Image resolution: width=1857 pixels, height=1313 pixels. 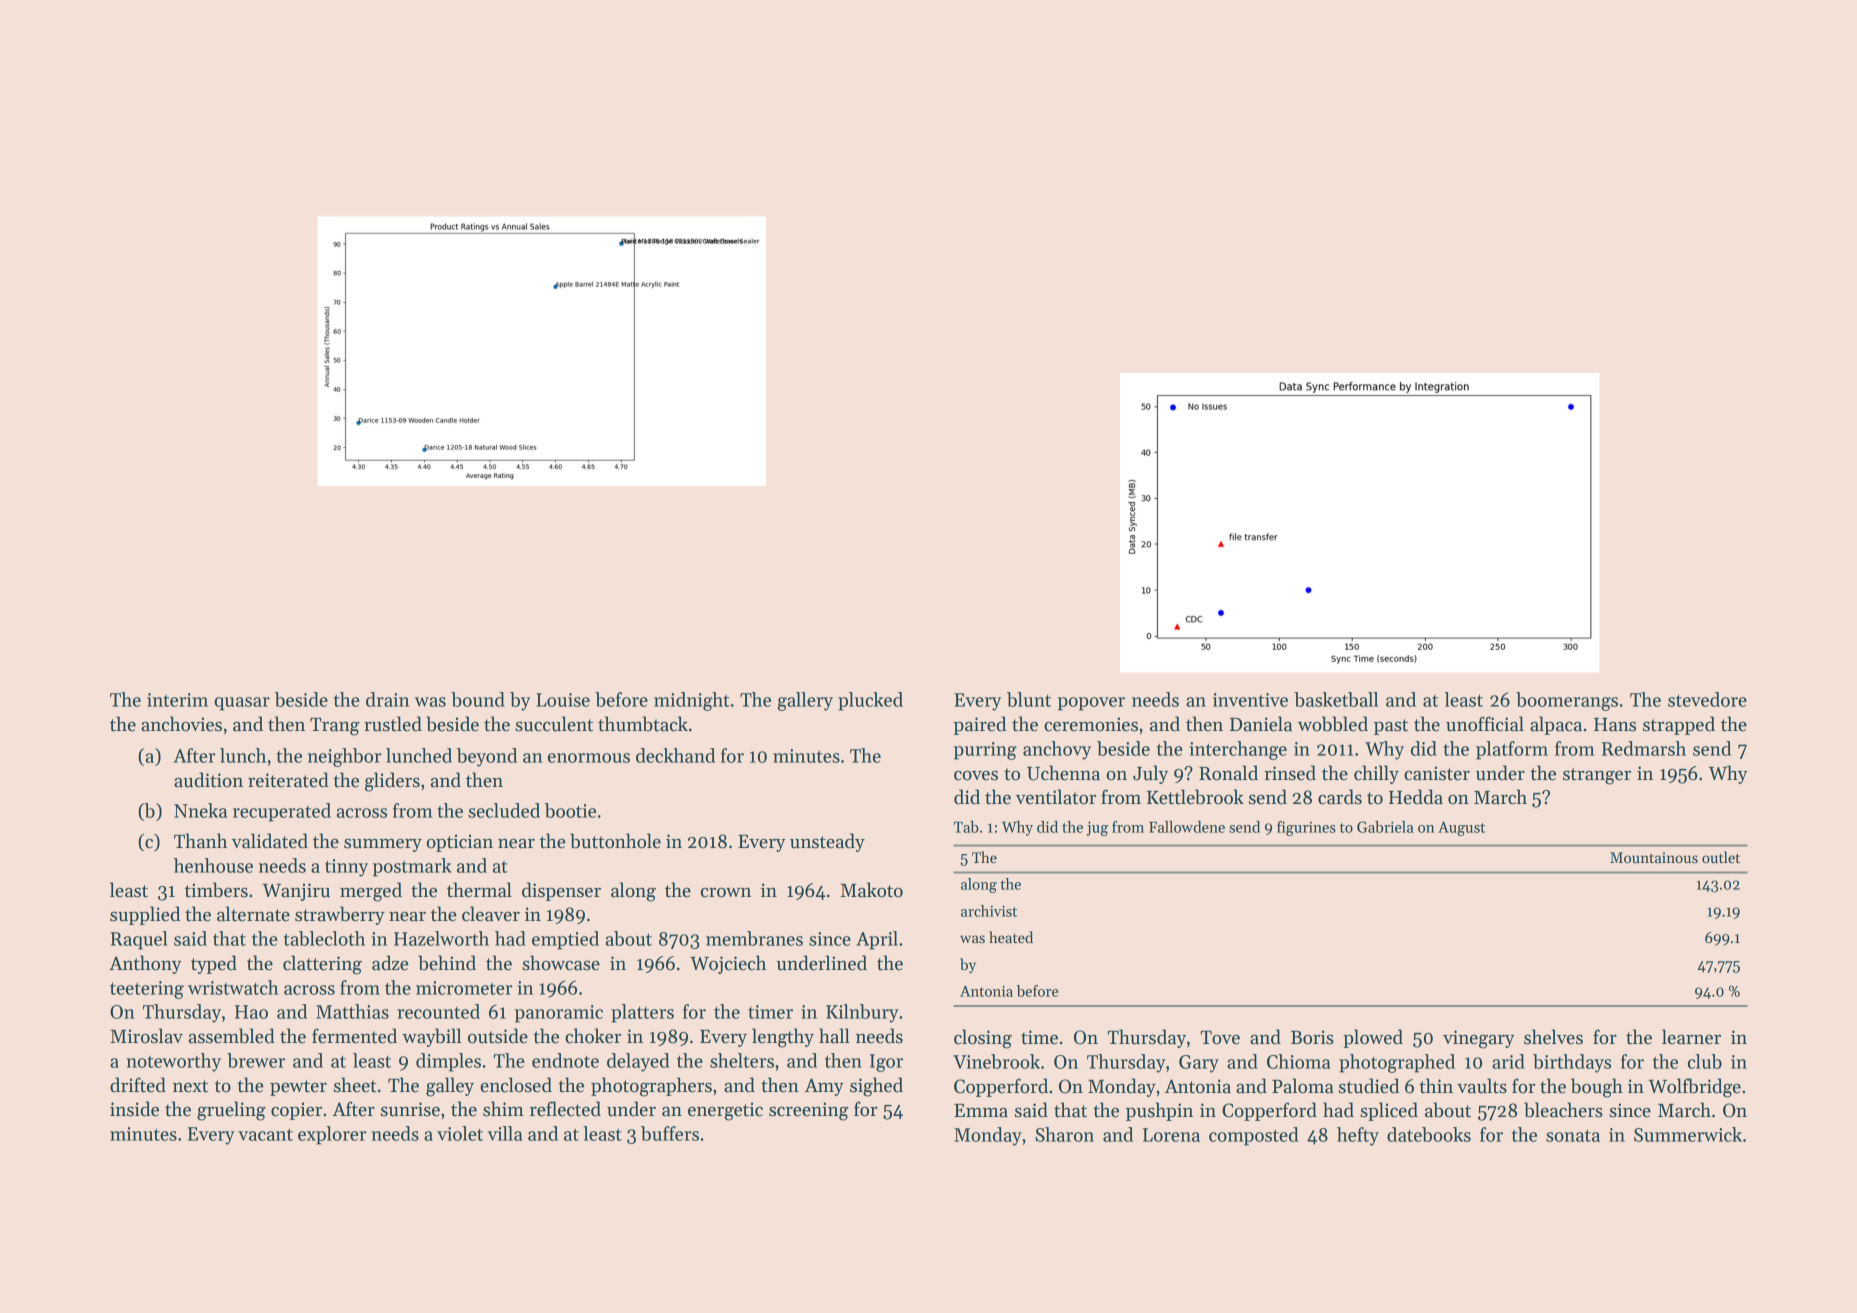 I want to click on archivist, so click(x=989, y=911).
